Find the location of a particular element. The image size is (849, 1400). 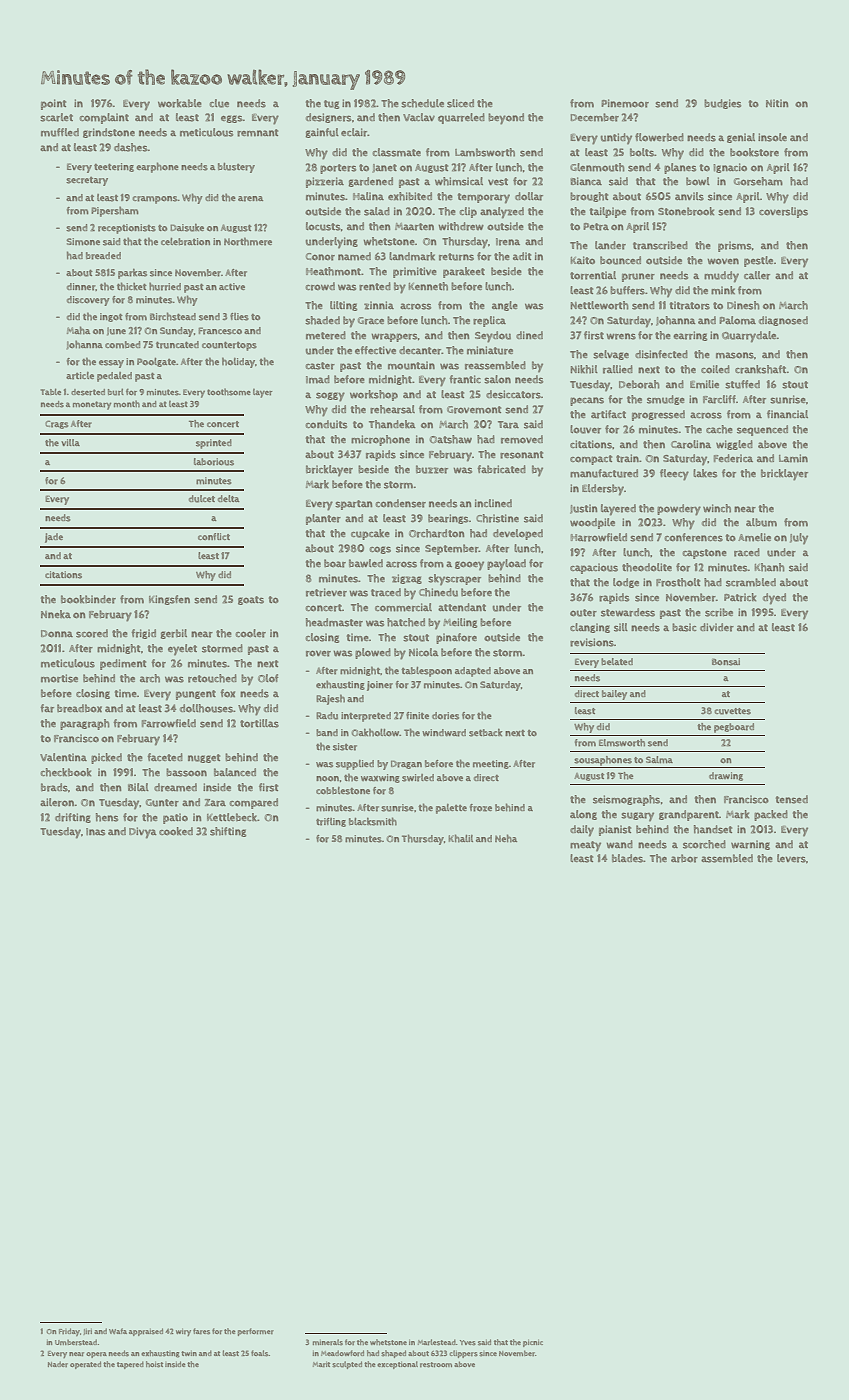

teetering is located at coordinates (114, 167).
